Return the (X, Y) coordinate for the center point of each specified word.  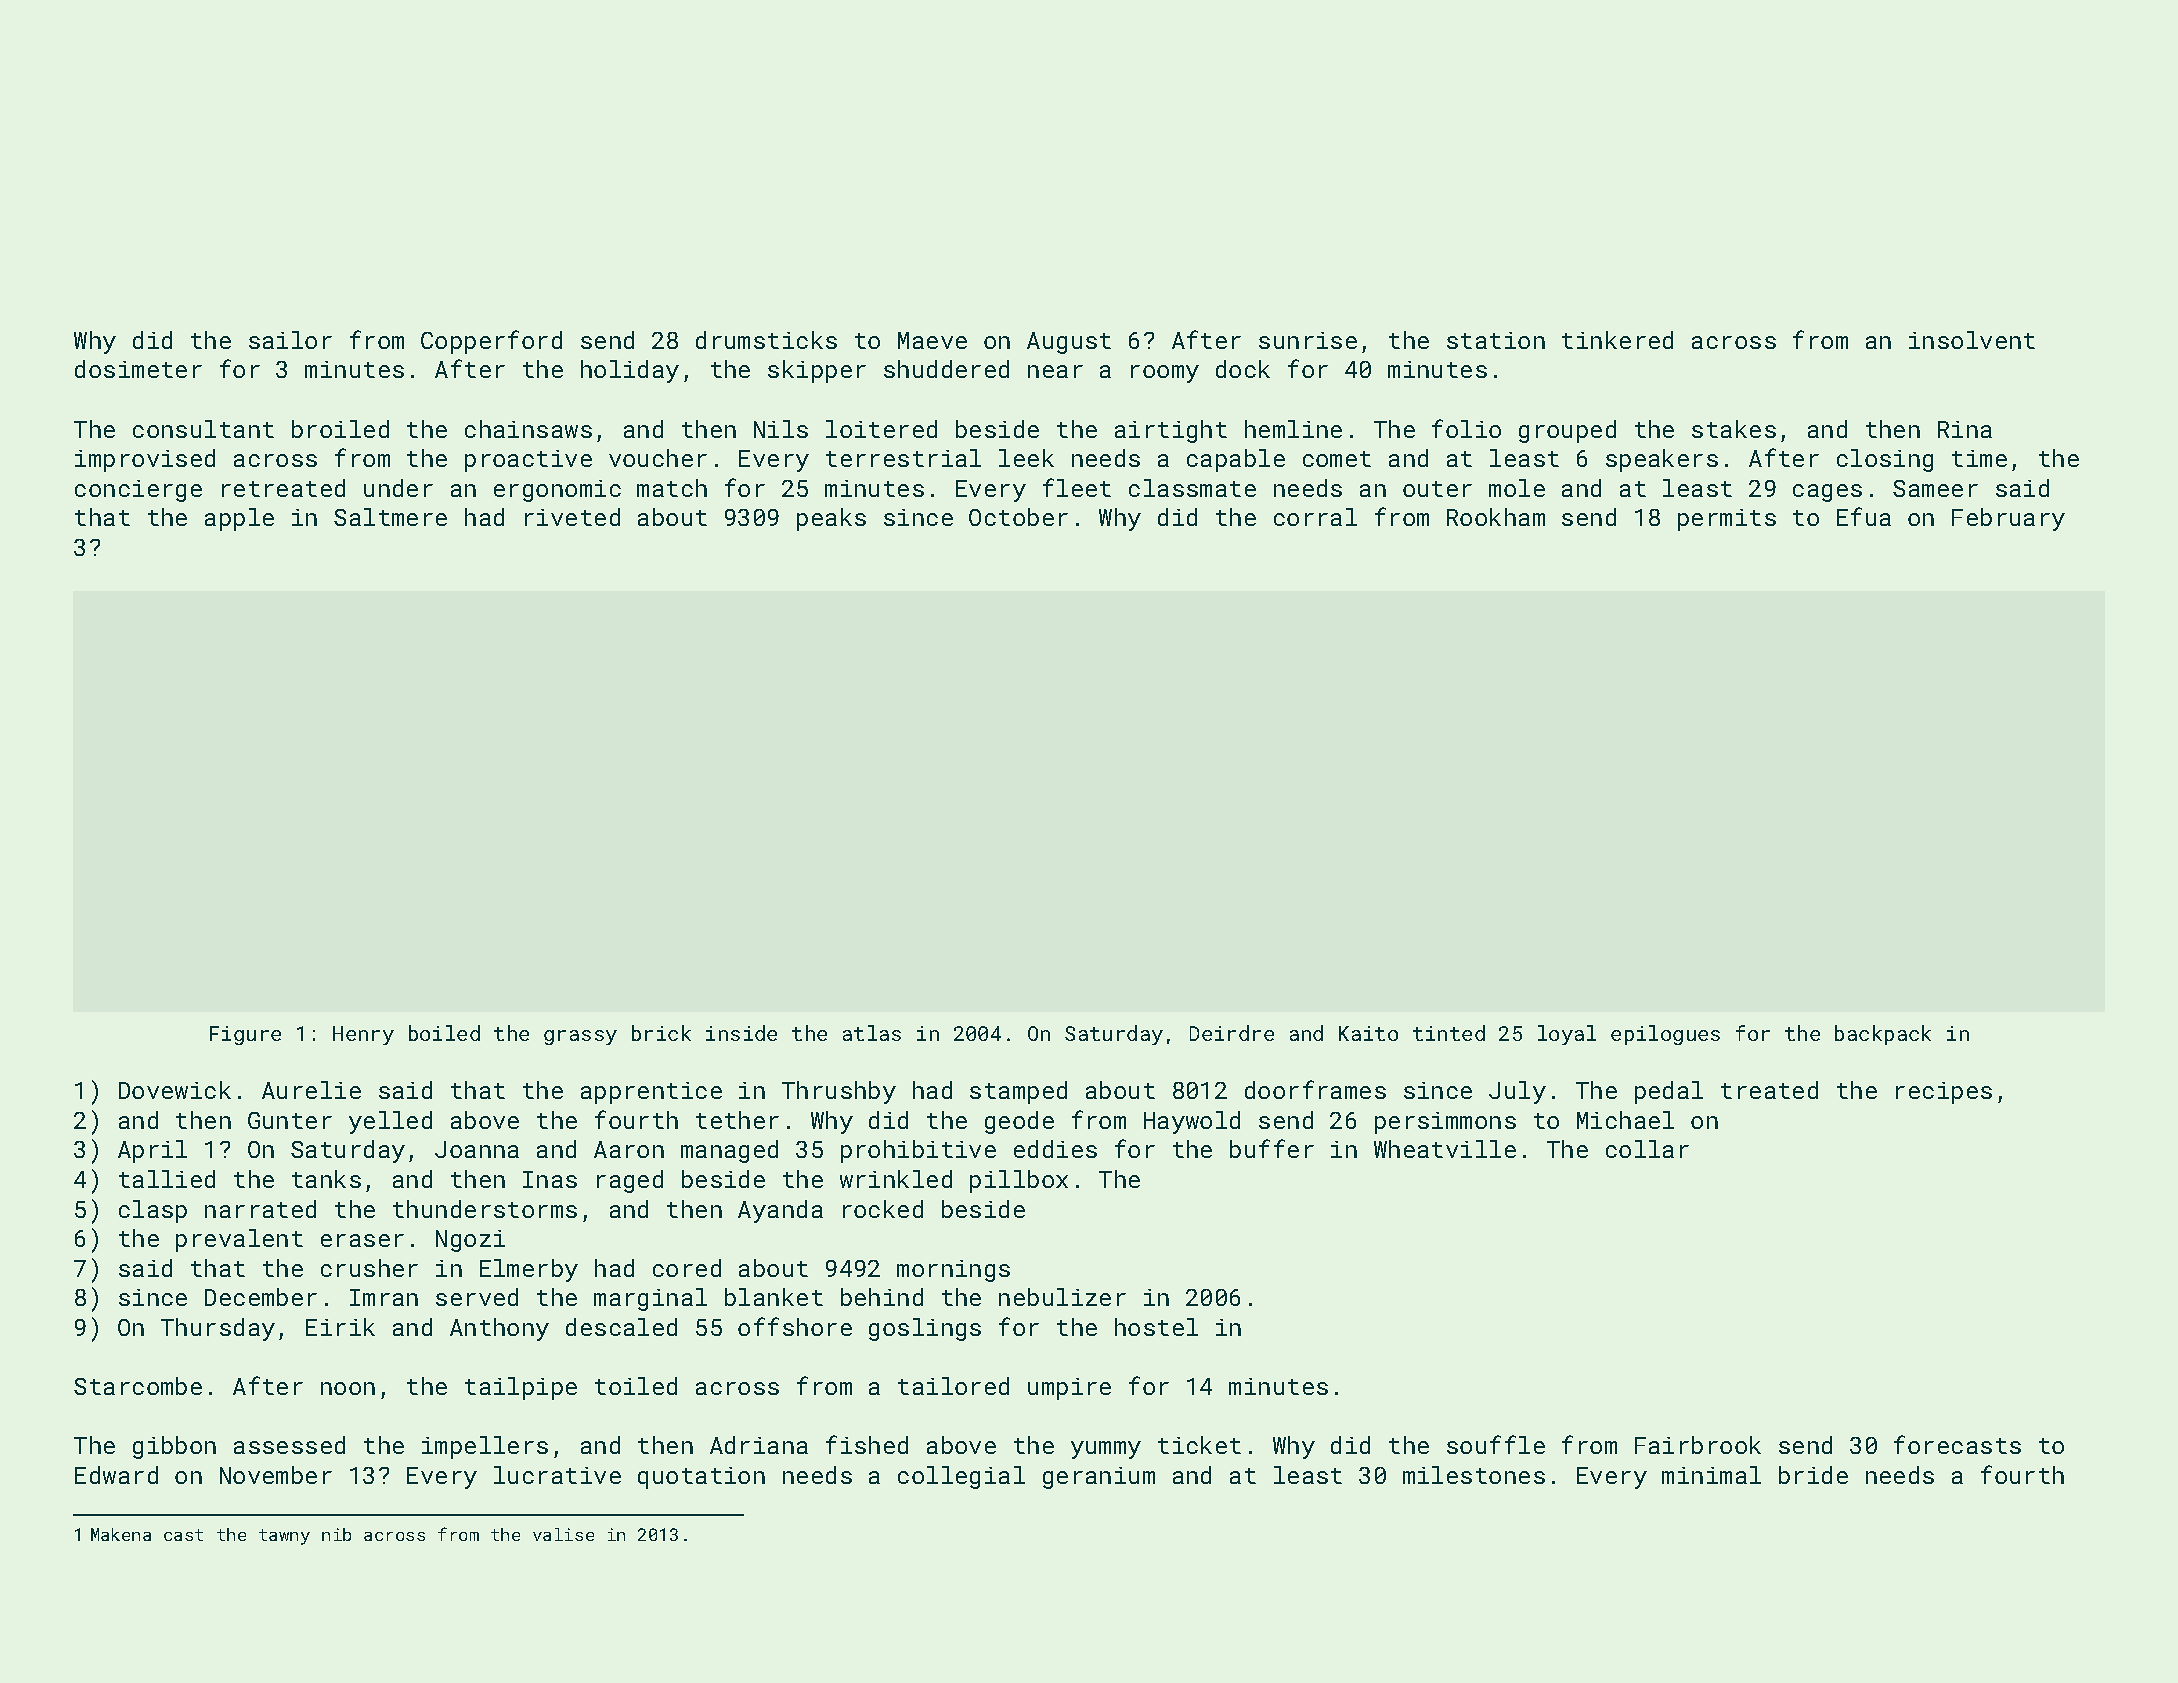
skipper (817, 371)
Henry (363, 1035)
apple (239, 519)
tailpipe (521, 1388)
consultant (203, 429)
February (2008, 519)
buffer (1272, 1148)
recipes (1944, 1093)
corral (1315, 517)
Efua (1864, 516)
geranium (1099, 1478)
